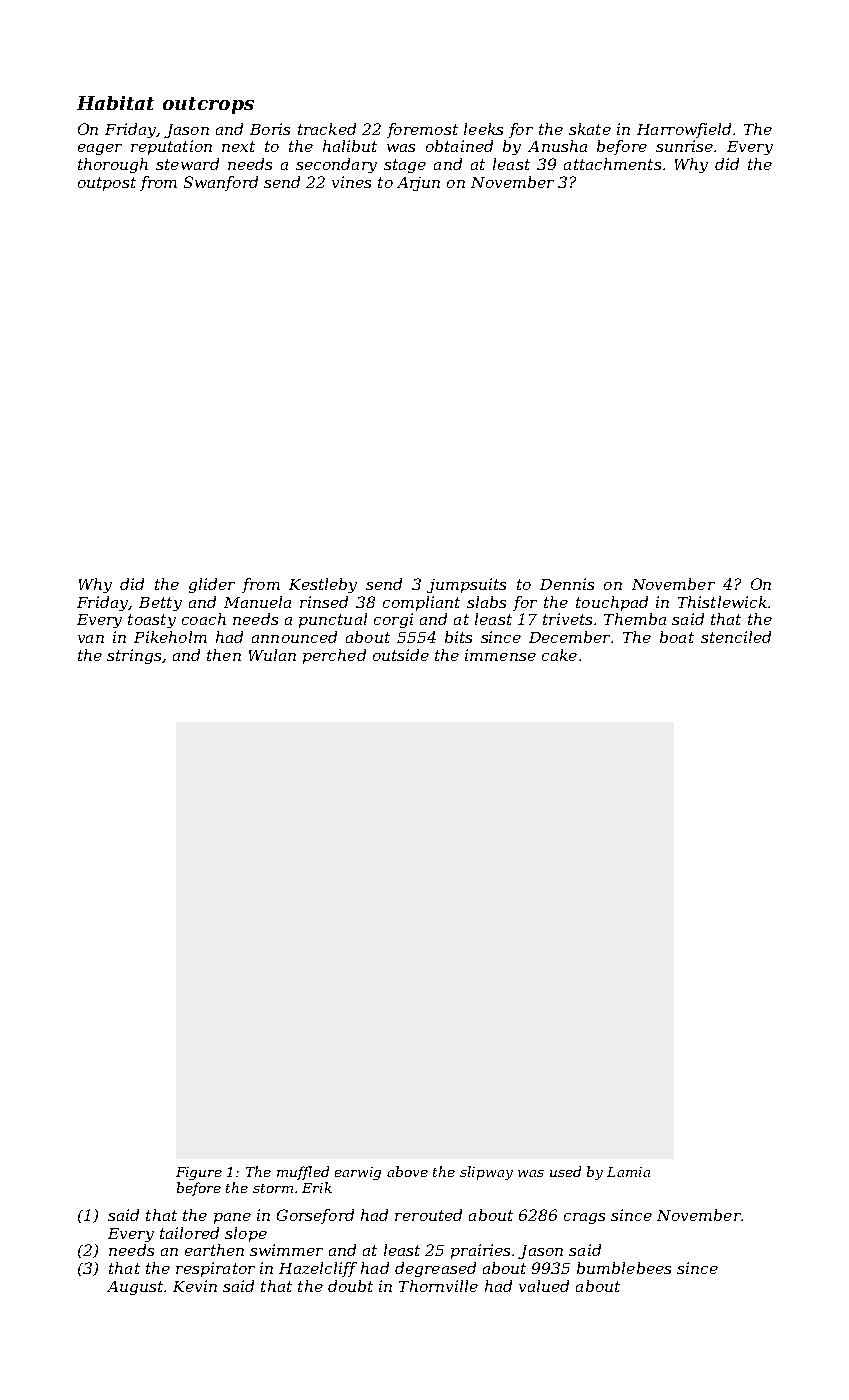 This screenshot has width=849, height=1400. I want to click on Harrowfield, so click(684, 130).
